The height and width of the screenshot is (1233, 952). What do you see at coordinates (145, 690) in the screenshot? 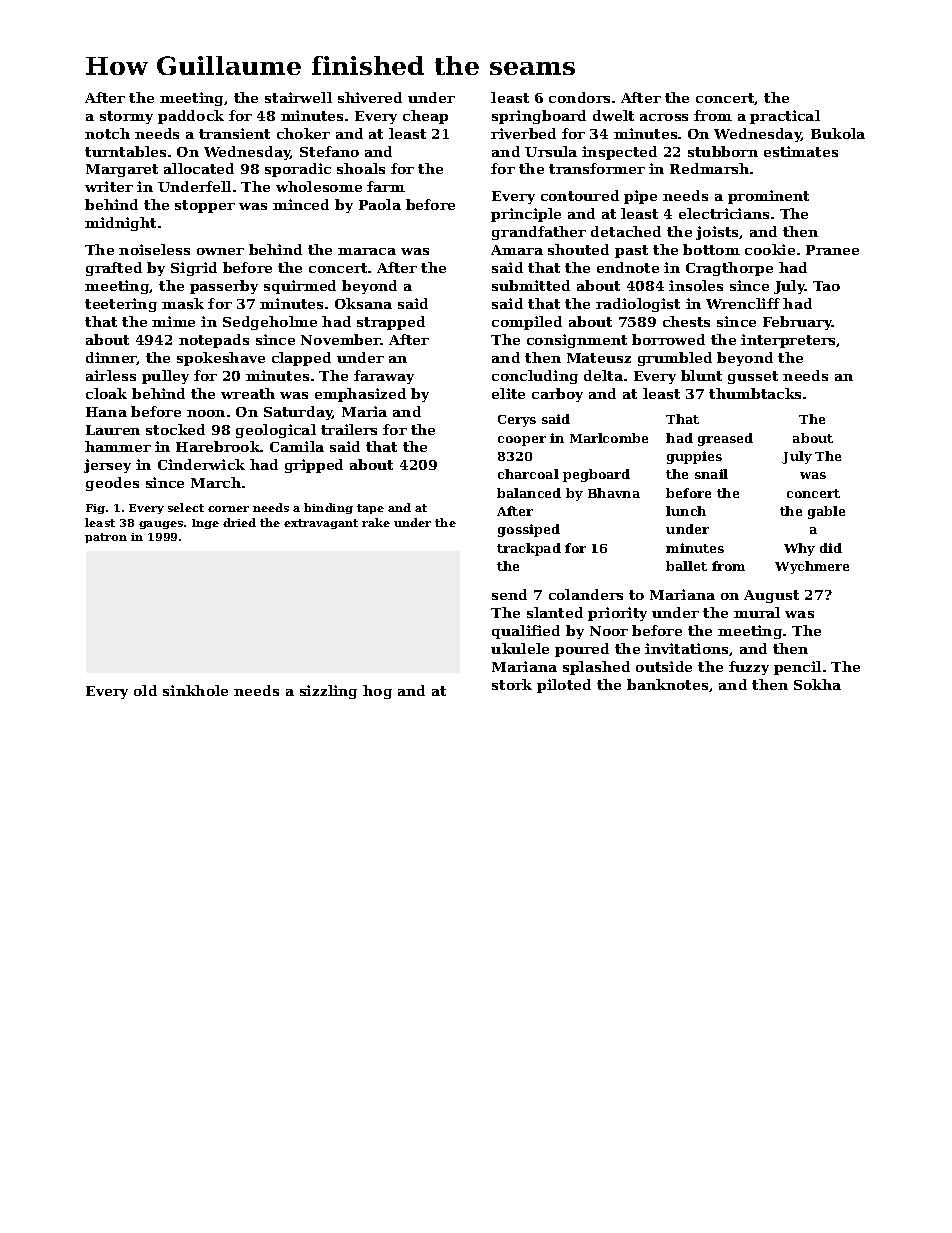
I see `old` at bounding box center [145, 690].
